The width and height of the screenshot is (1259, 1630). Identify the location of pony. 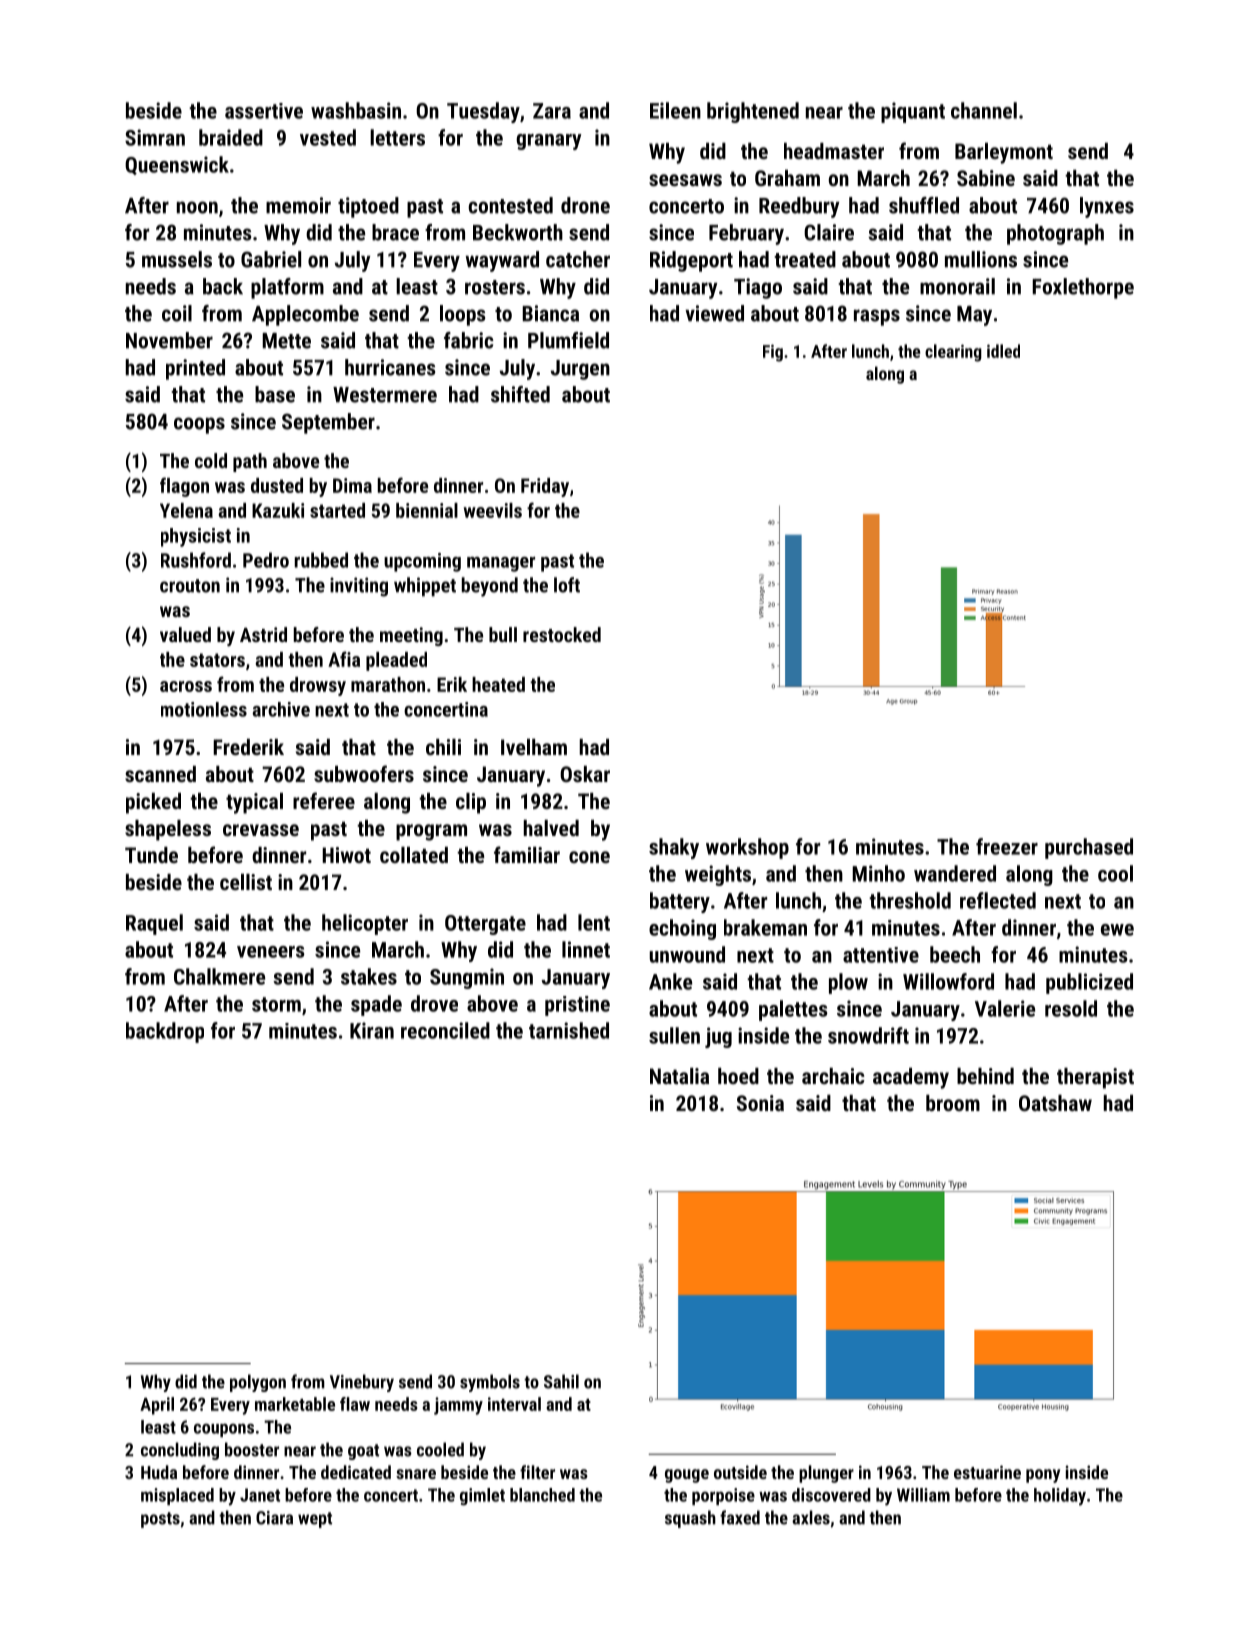
(1043, 1476).
